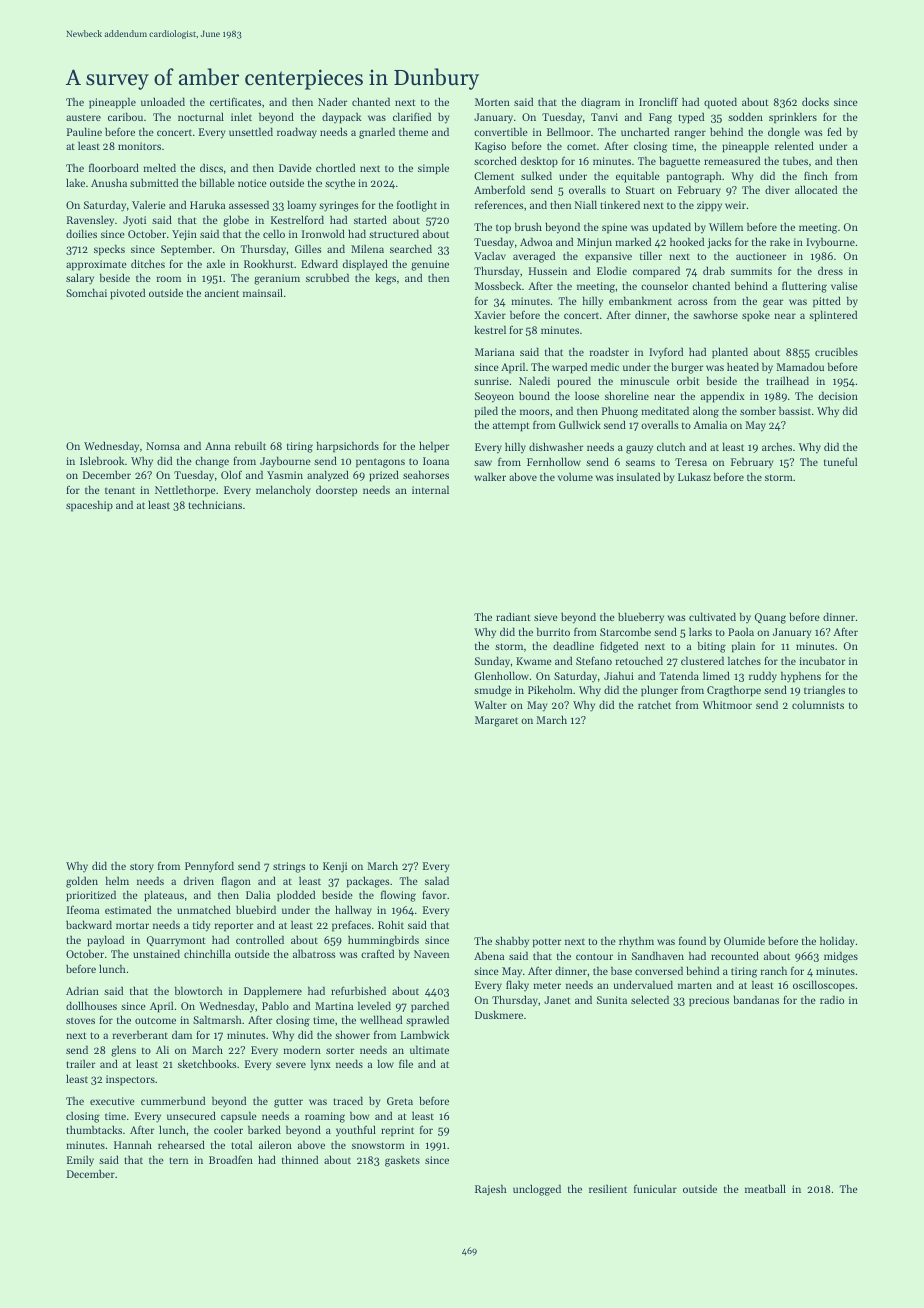  What do you see at coordinates (397, 1131) in the document?
I see `reprint` at bounding box center [397, 1131].
